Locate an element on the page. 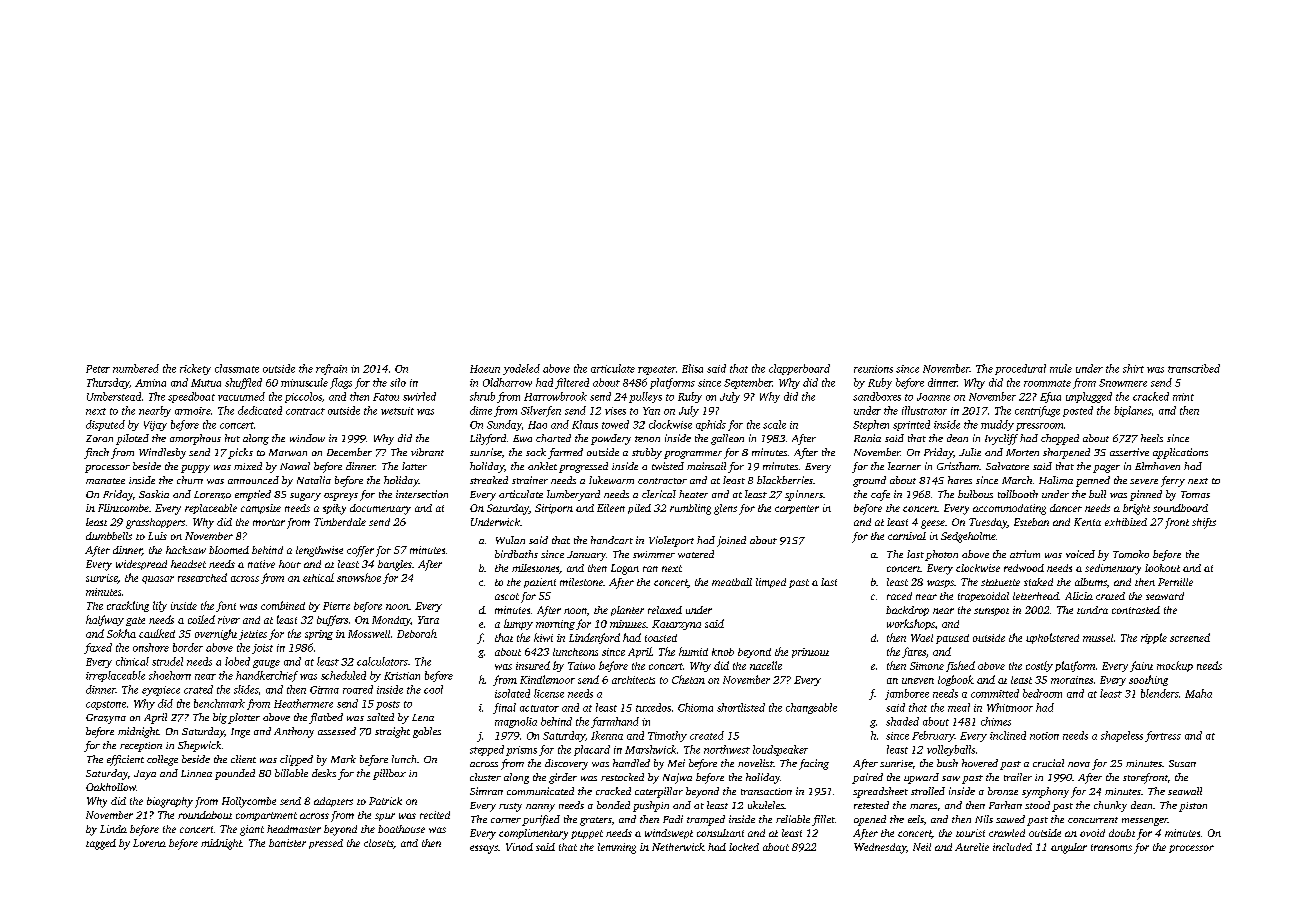 The width and height of the image is (1308, 924). tundra is located at coordinates (1092, 610).
